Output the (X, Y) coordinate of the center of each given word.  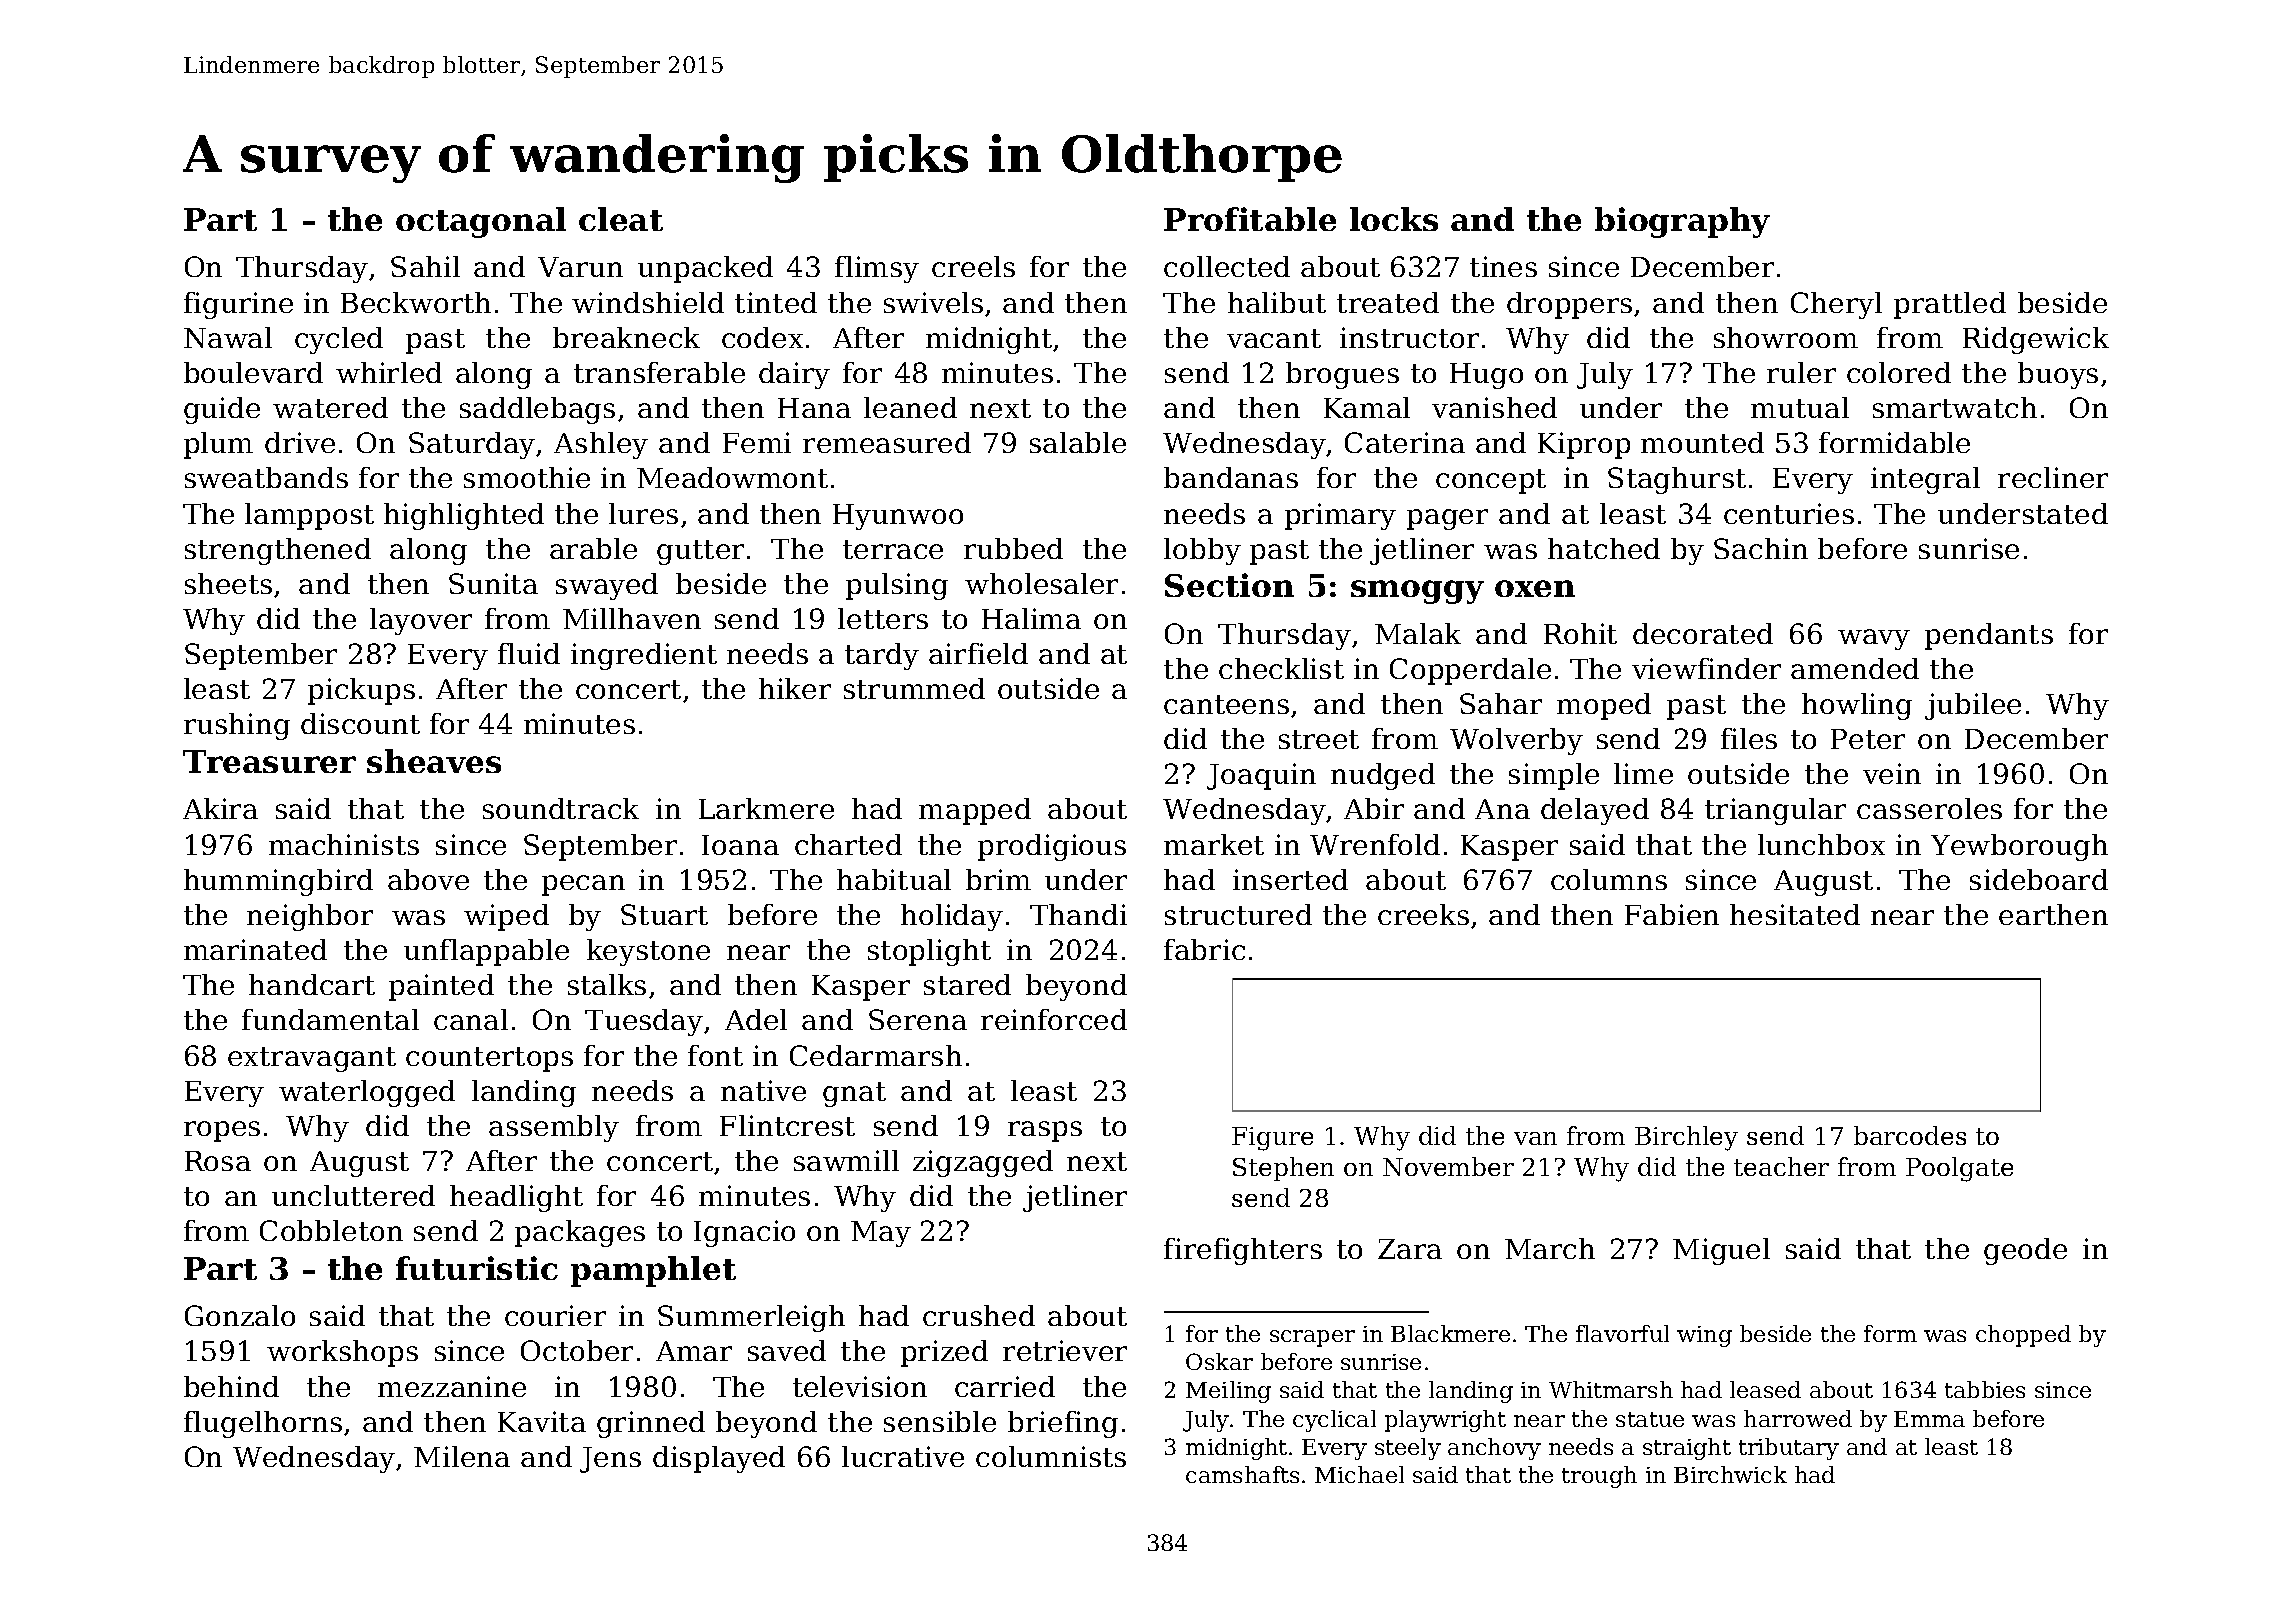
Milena (462, 1456)
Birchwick (1730, 1474)
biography (1682, 222)
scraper (1312, 1338)
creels (973, 266)
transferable (659, 372)
